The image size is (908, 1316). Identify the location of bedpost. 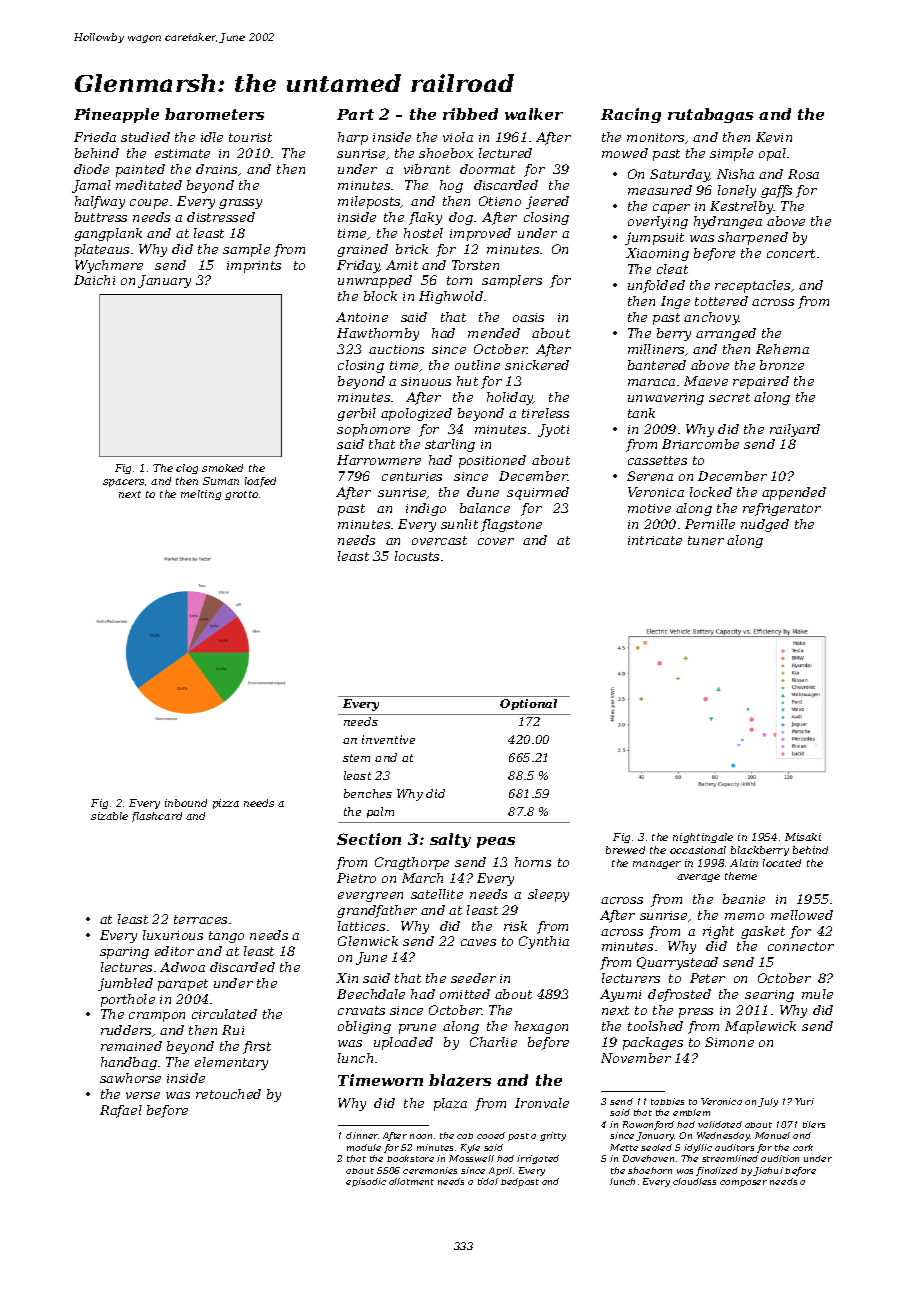
(520, 1182).
